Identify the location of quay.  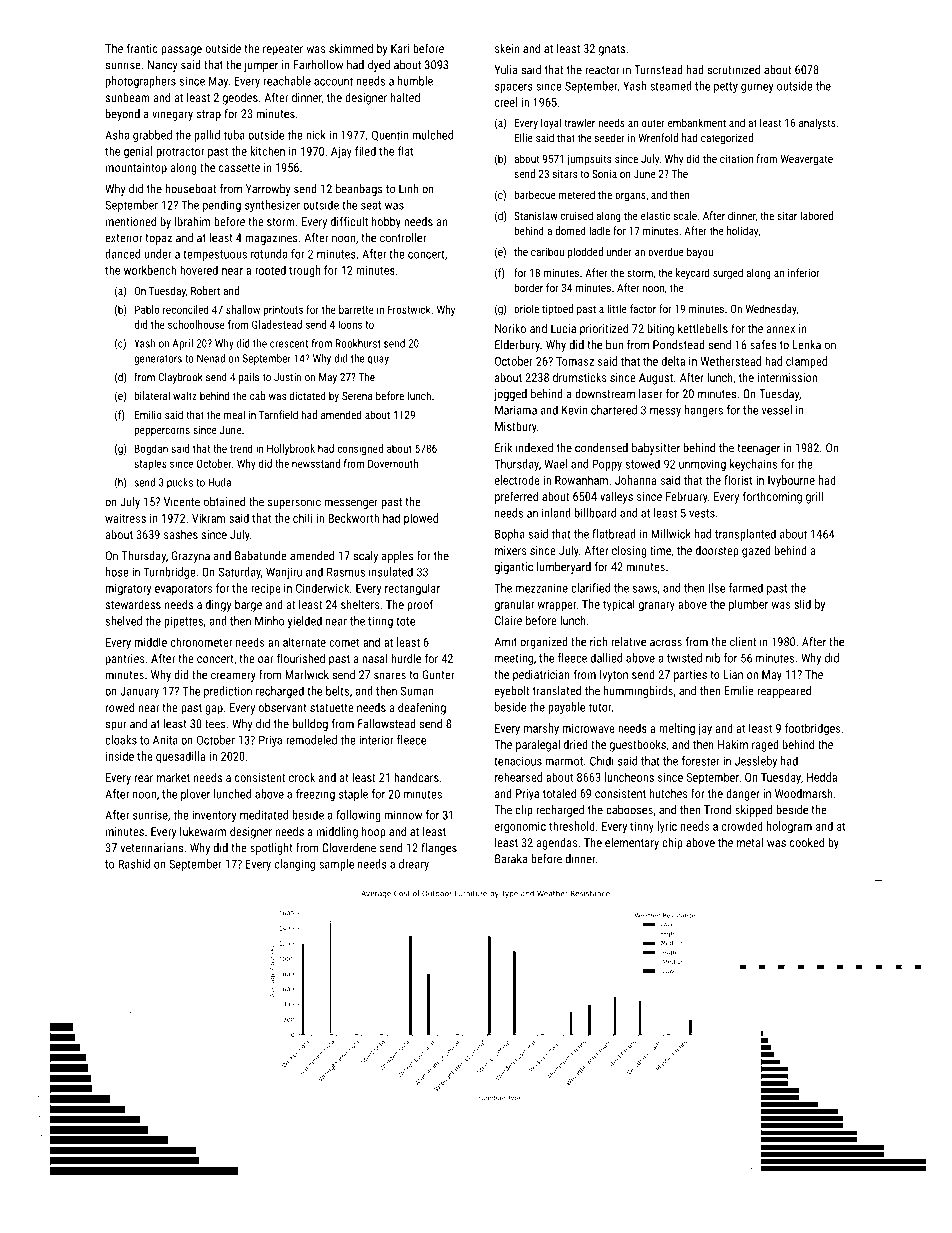
(378, 360).
